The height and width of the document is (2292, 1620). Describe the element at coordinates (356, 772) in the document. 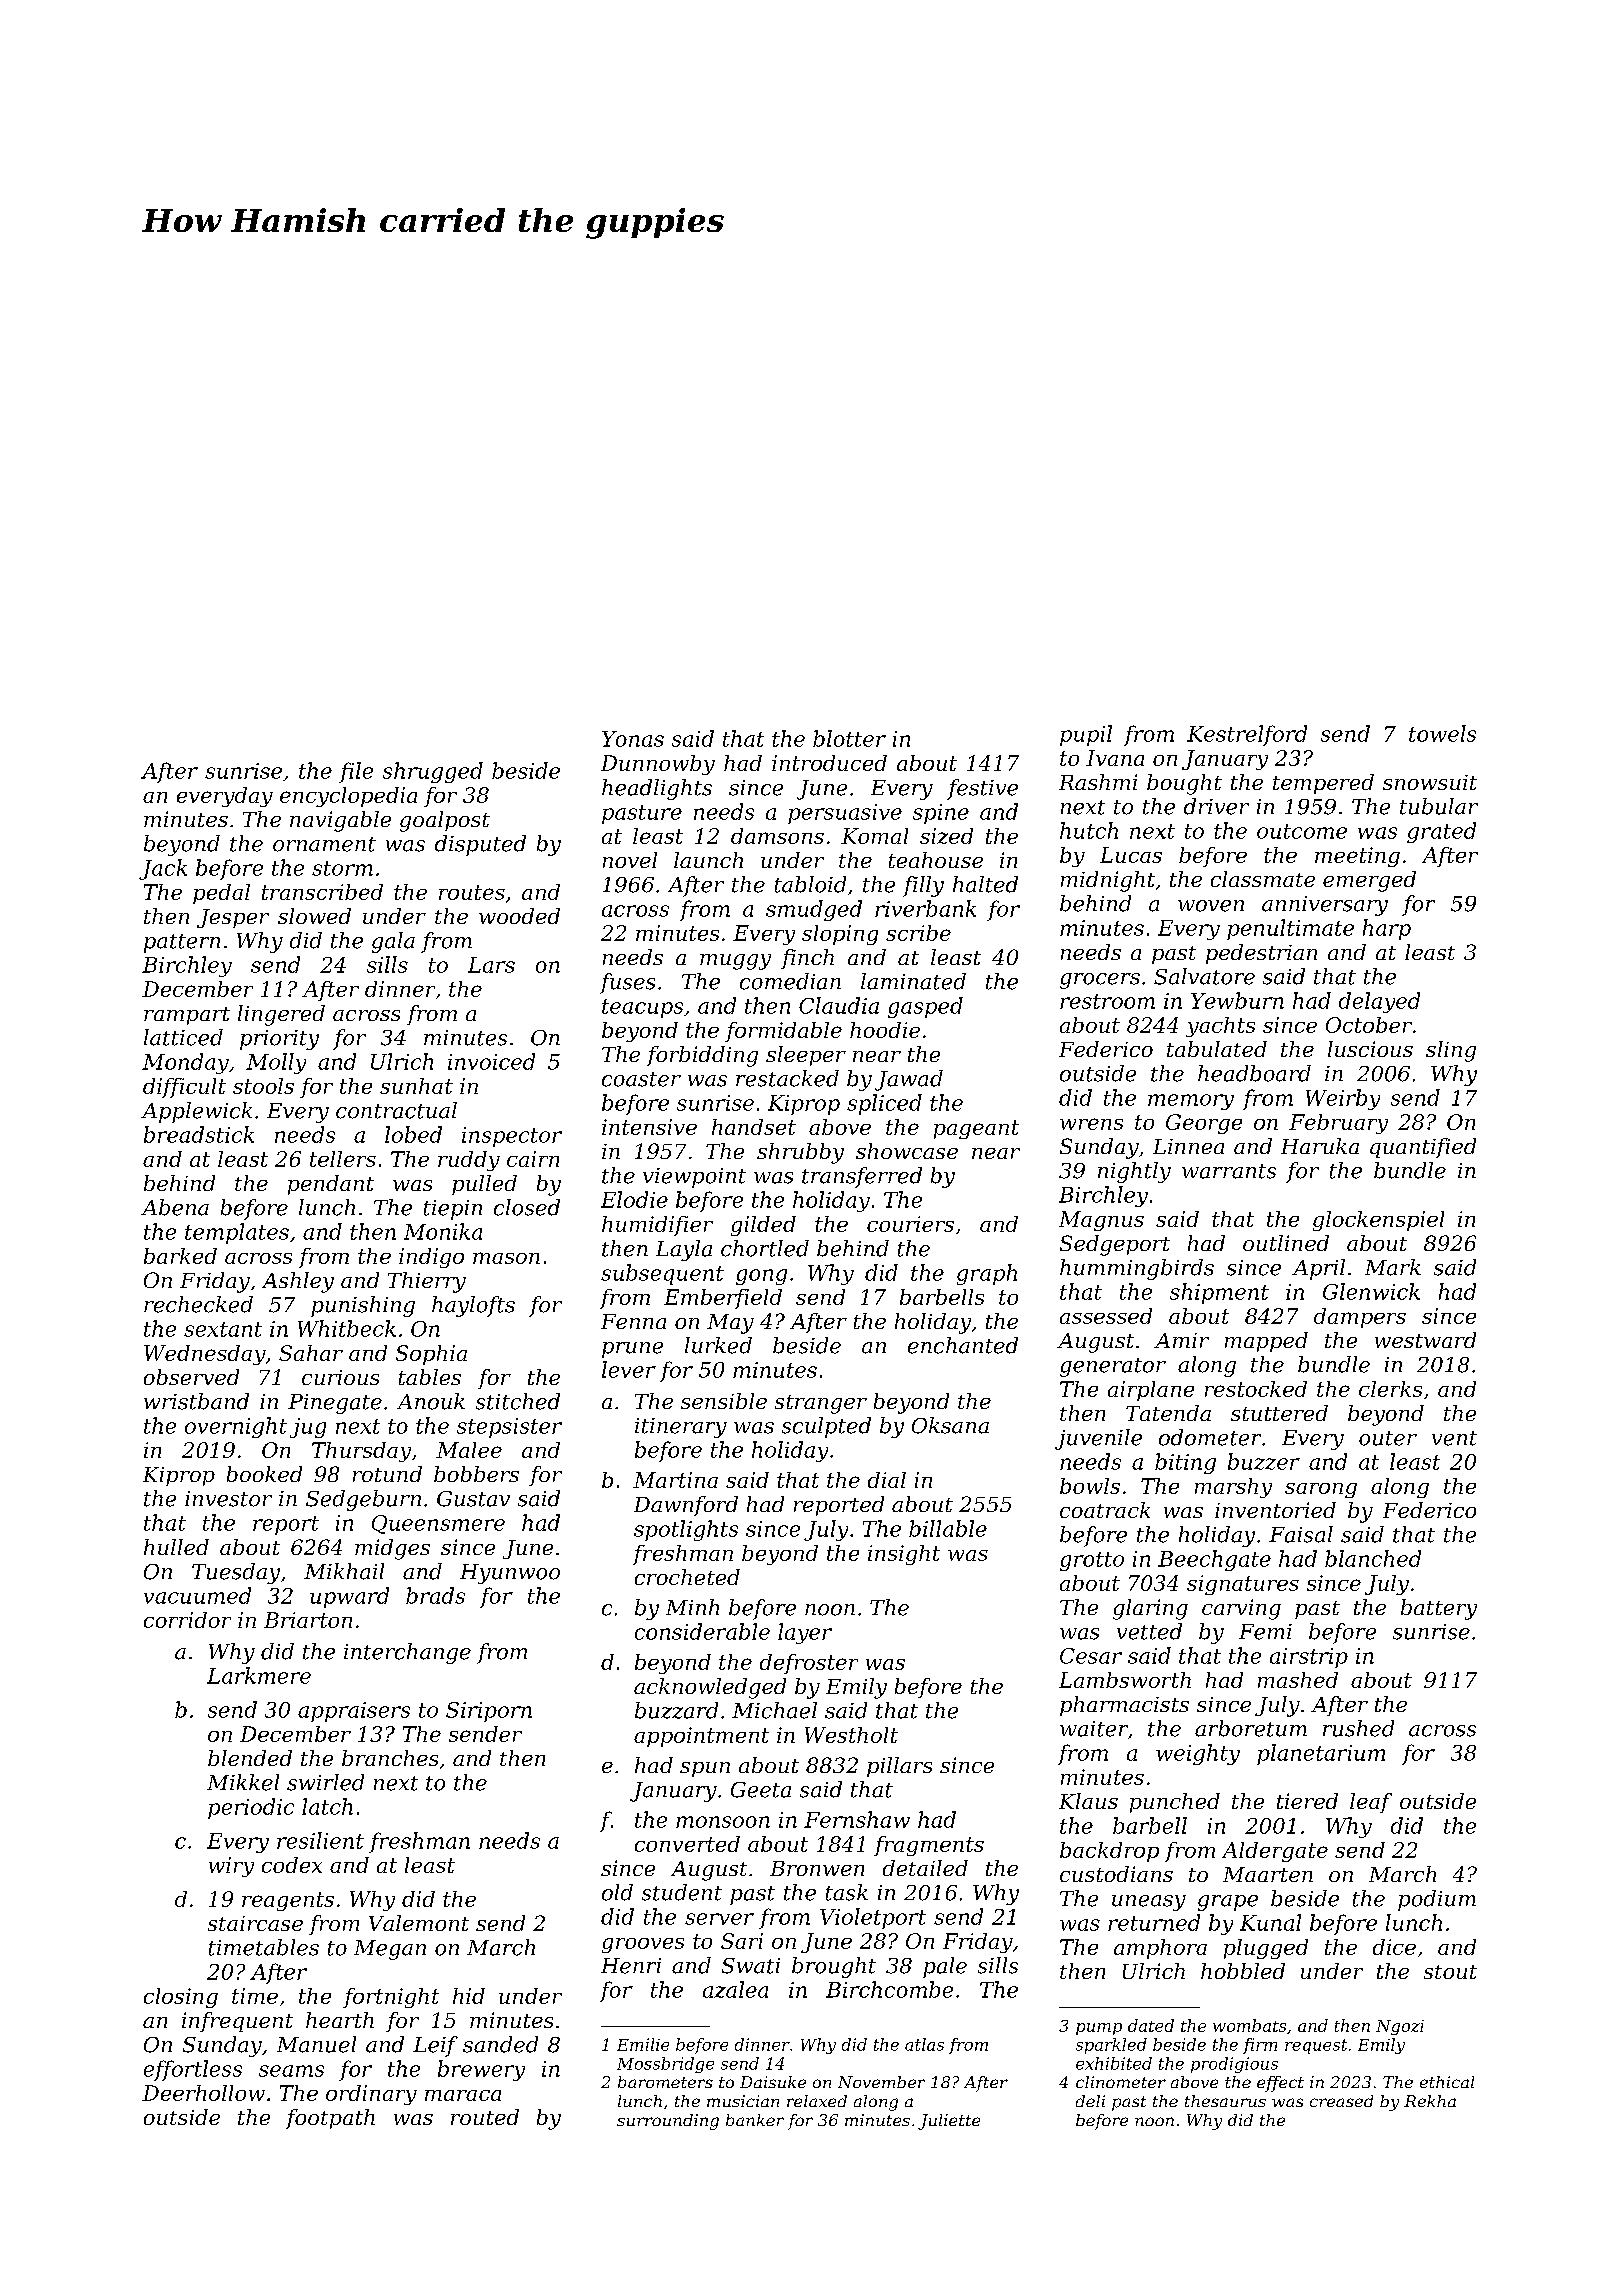

I see `file` at that location.
